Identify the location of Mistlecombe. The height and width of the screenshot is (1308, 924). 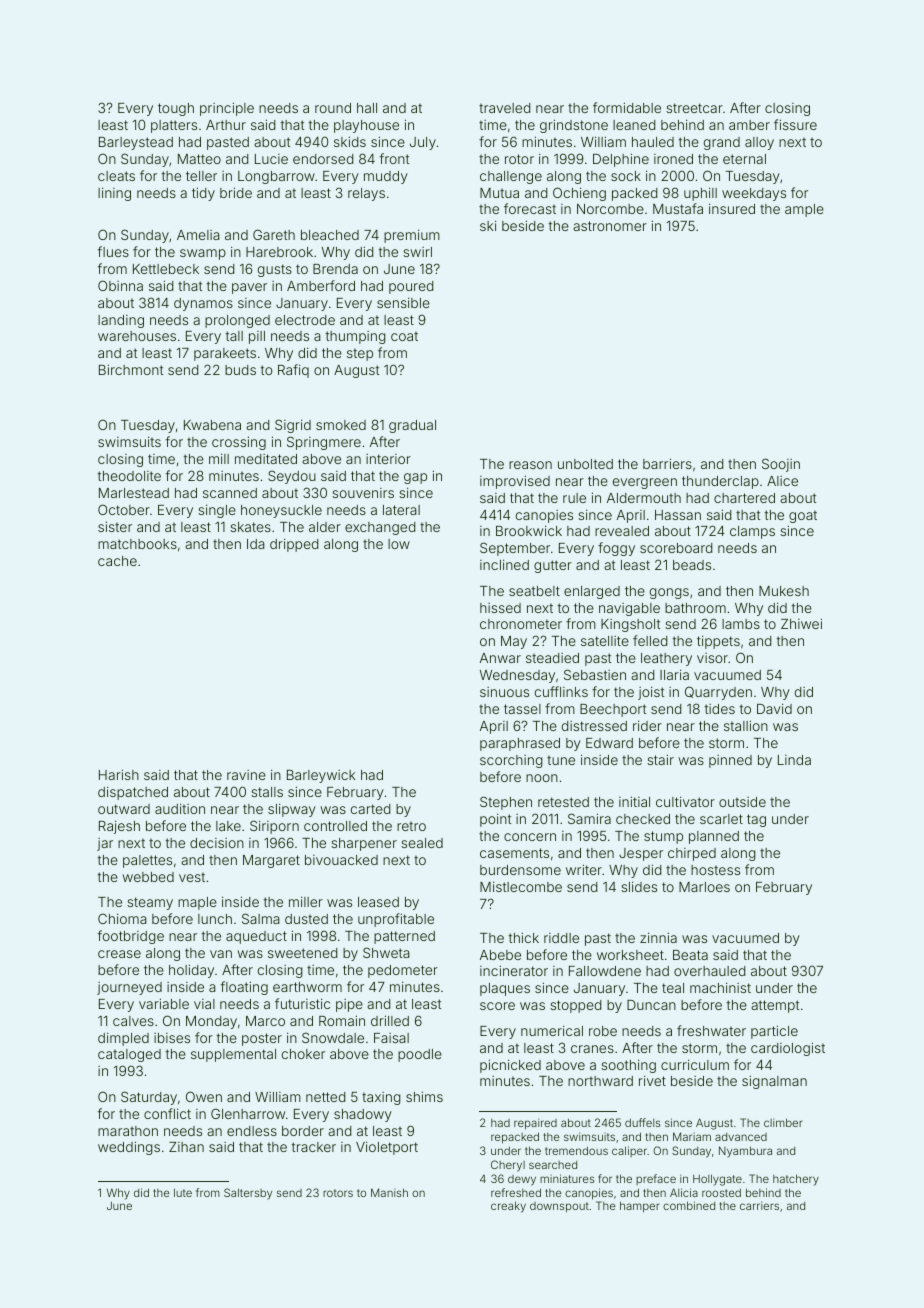
(521, 886).
